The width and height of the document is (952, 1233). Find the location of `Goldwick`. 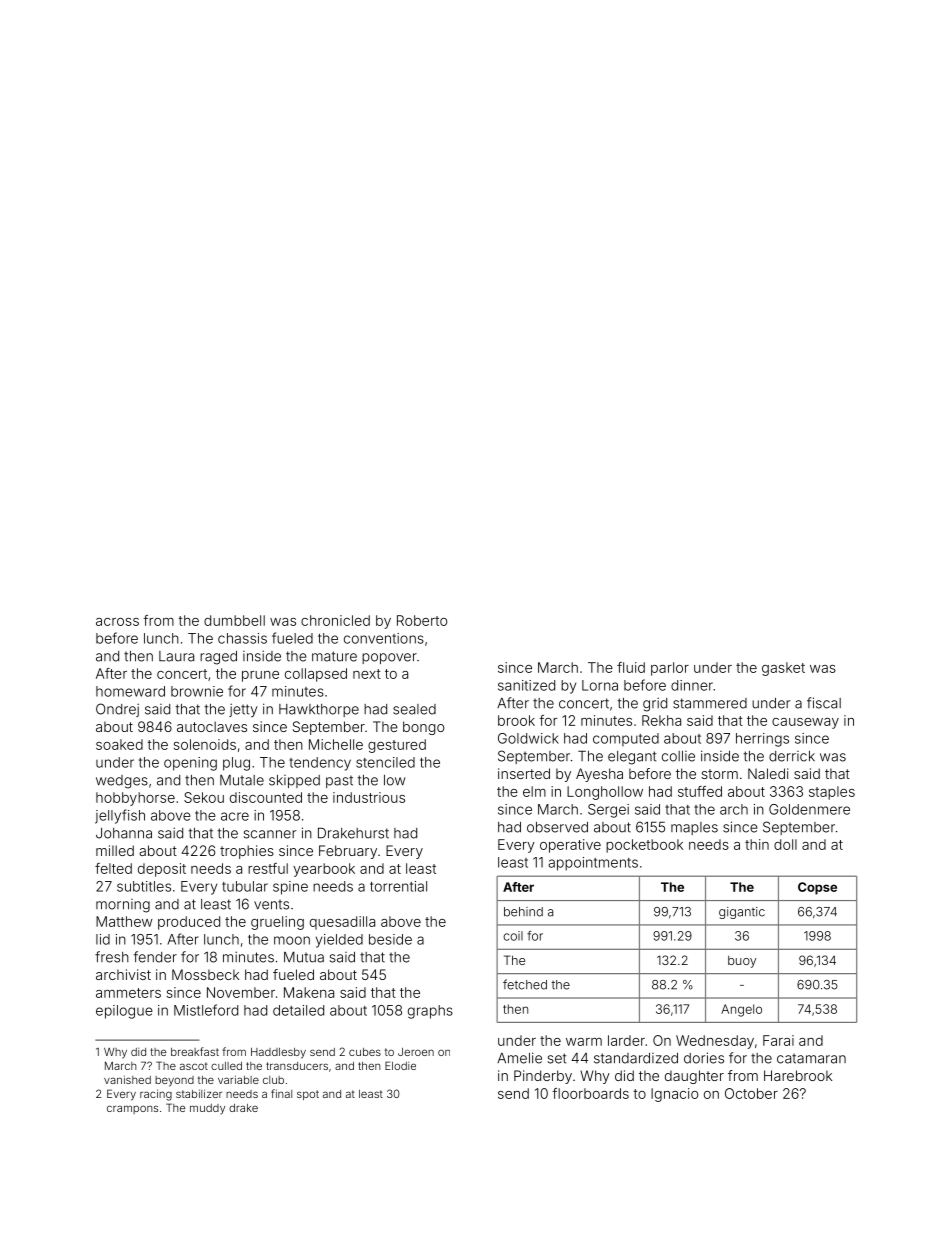

Goldwick is located at coordinates (528, 738).
